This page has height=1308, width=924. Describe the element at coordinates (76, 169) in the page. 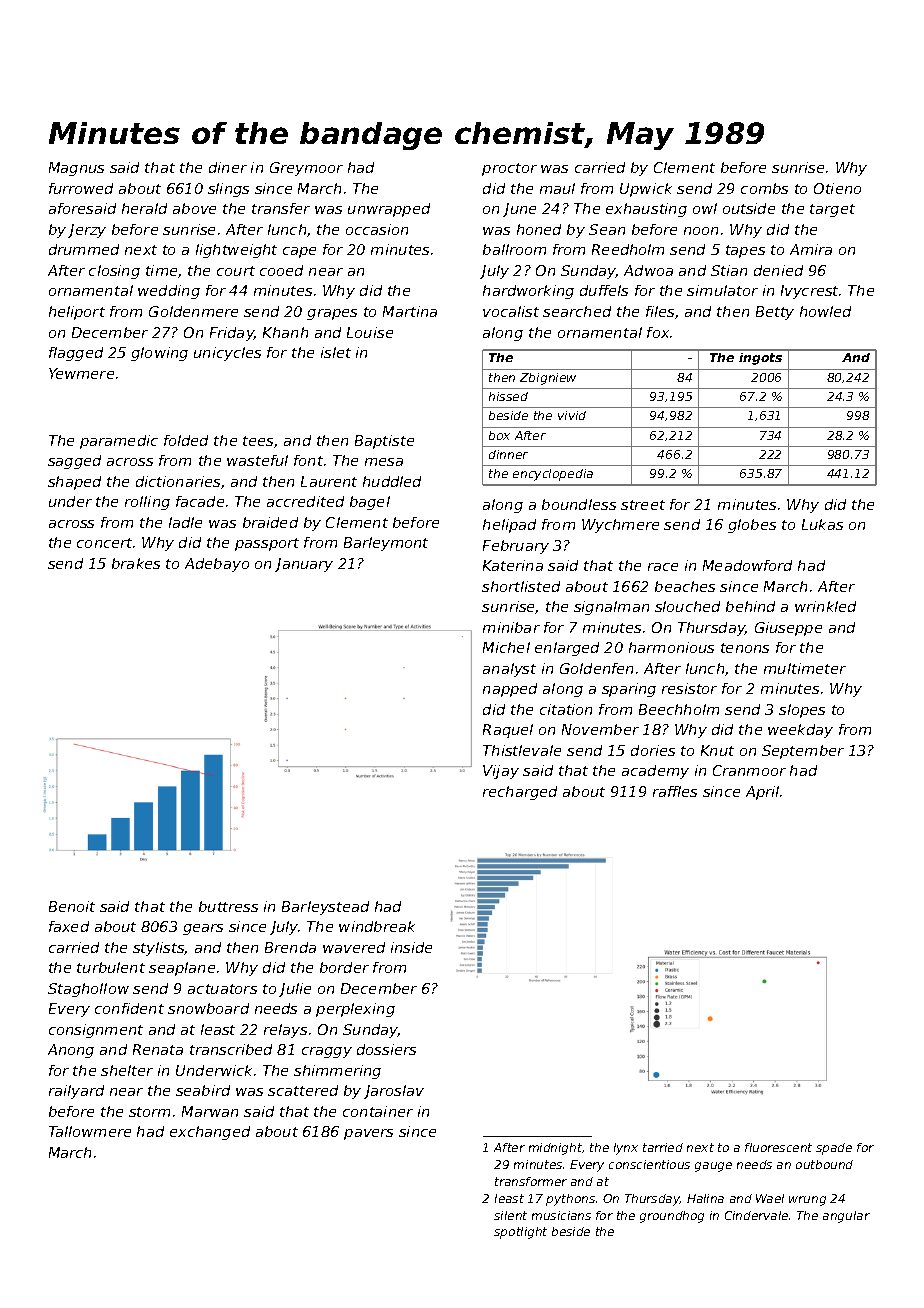

I see `Magnus` at that location.
